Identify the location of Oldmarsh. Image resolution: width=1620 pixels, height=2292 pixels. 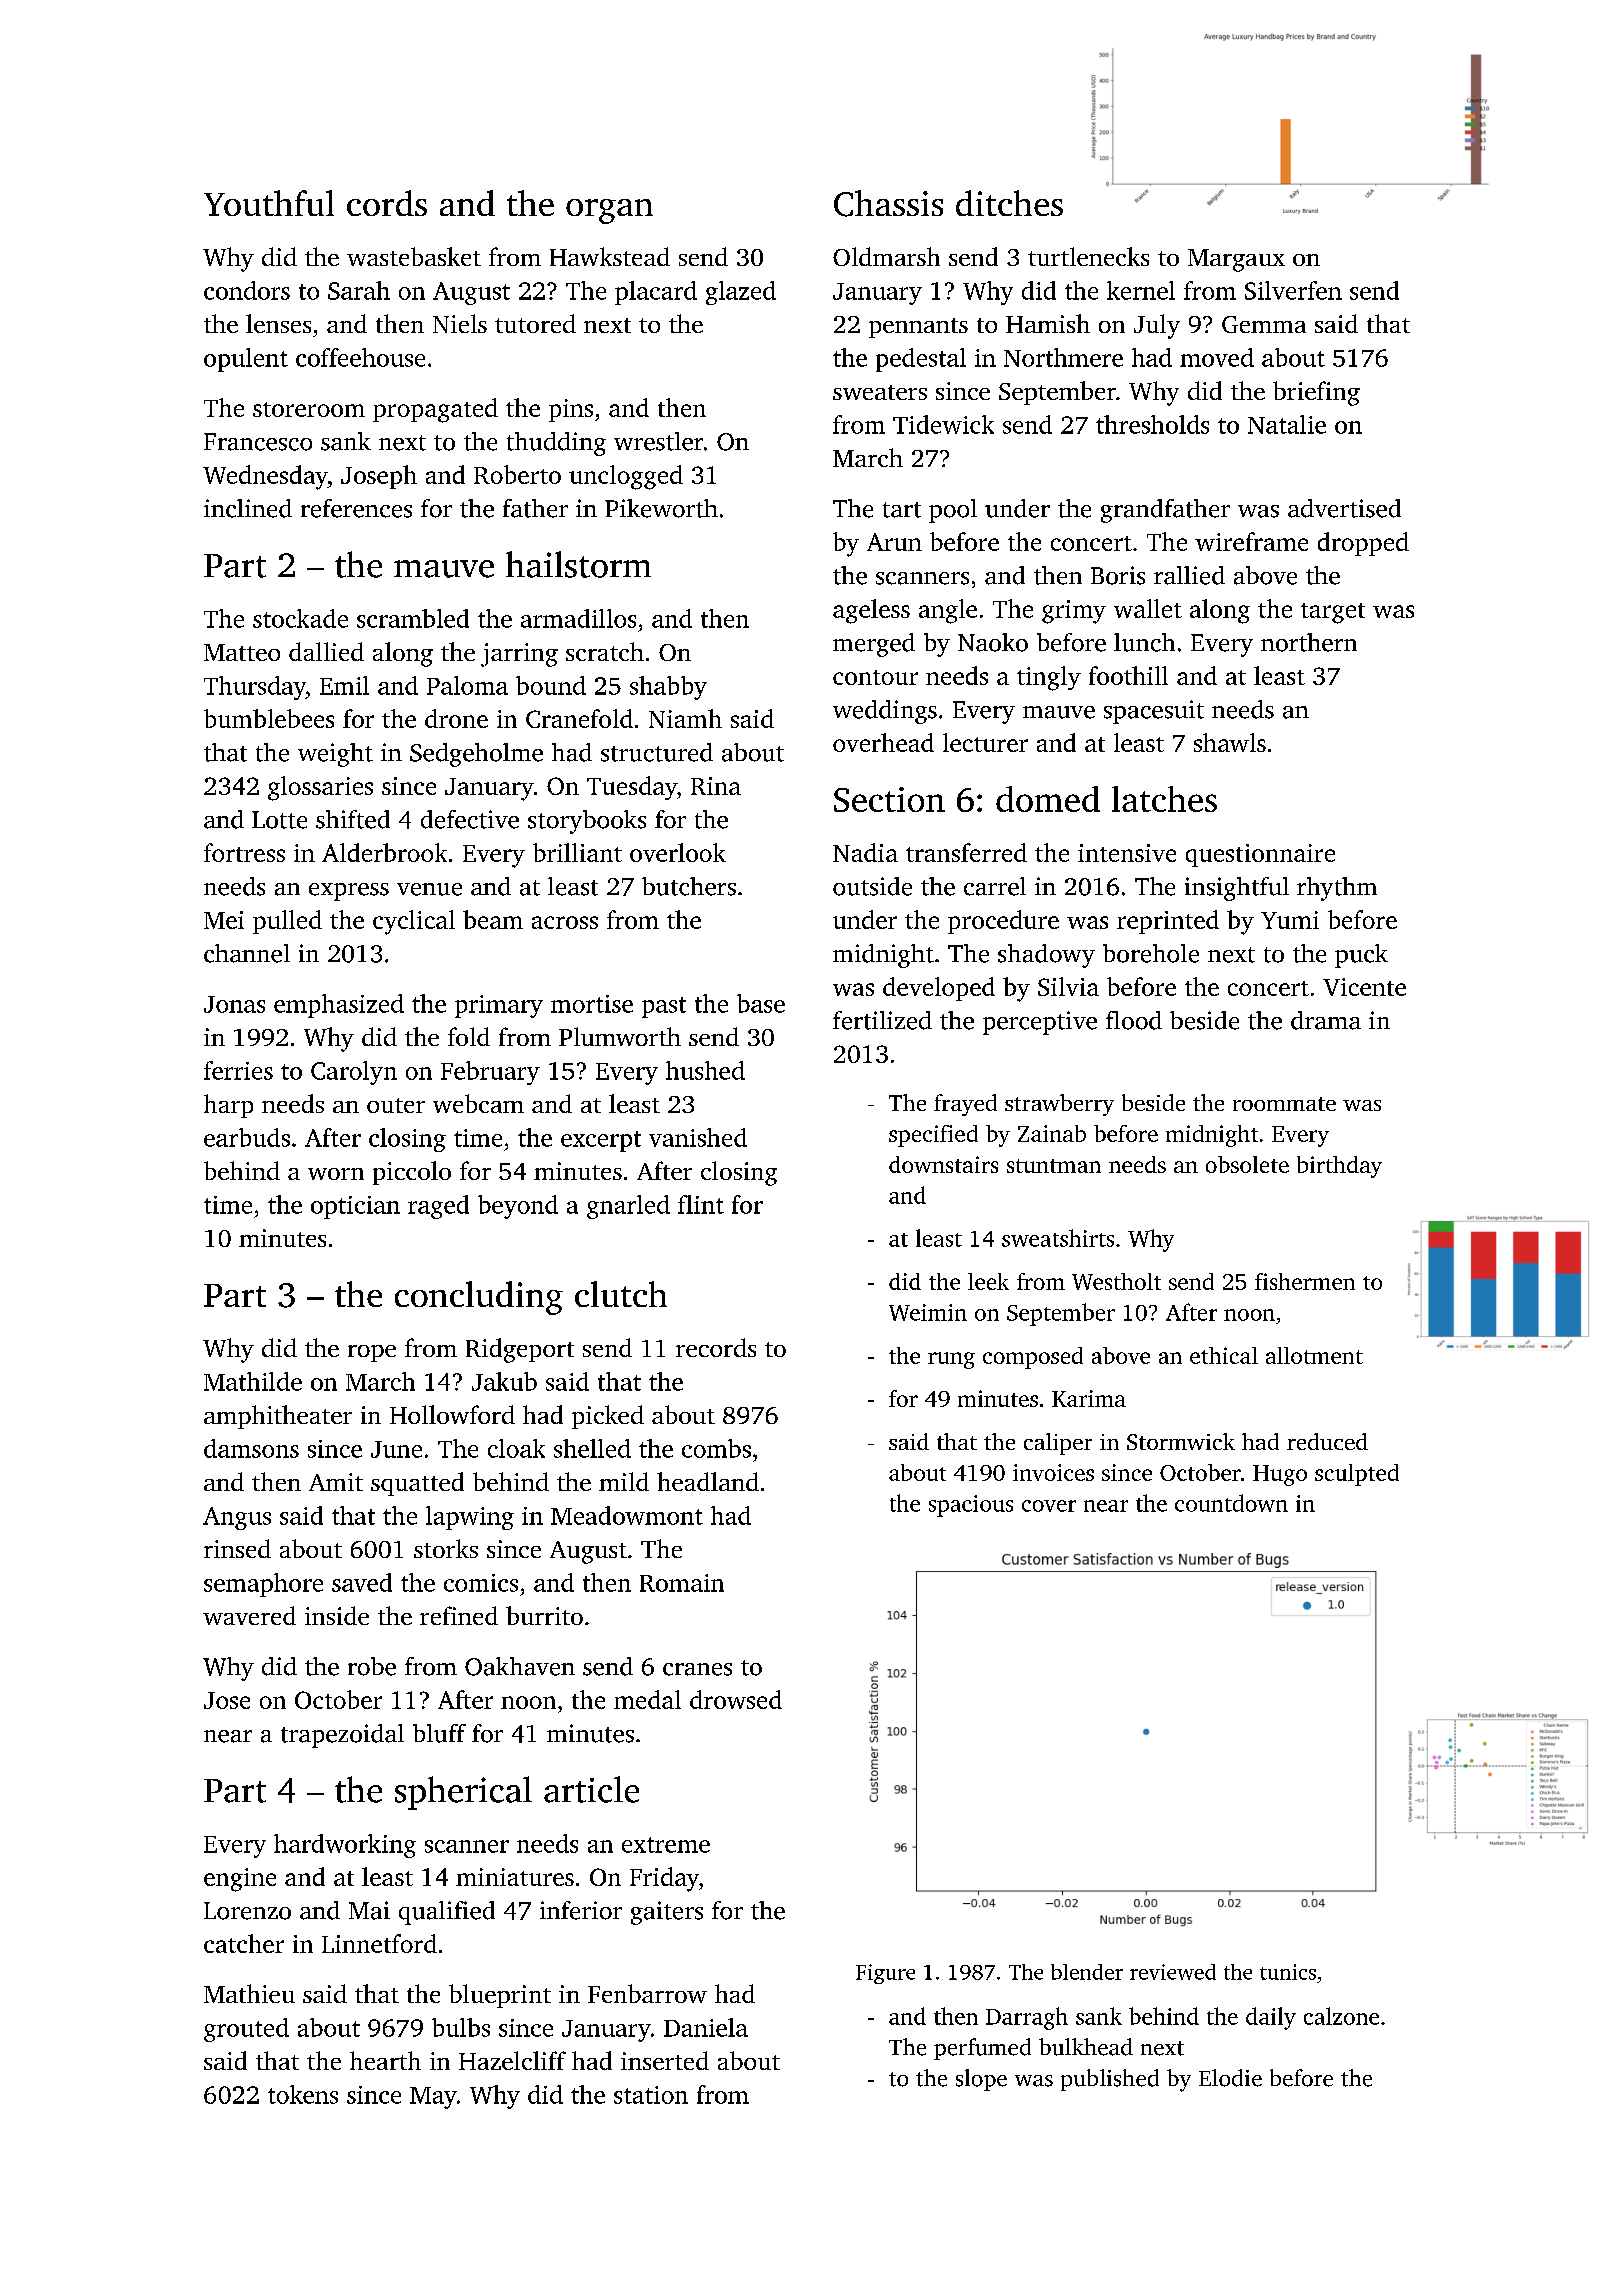
(886, 256).
